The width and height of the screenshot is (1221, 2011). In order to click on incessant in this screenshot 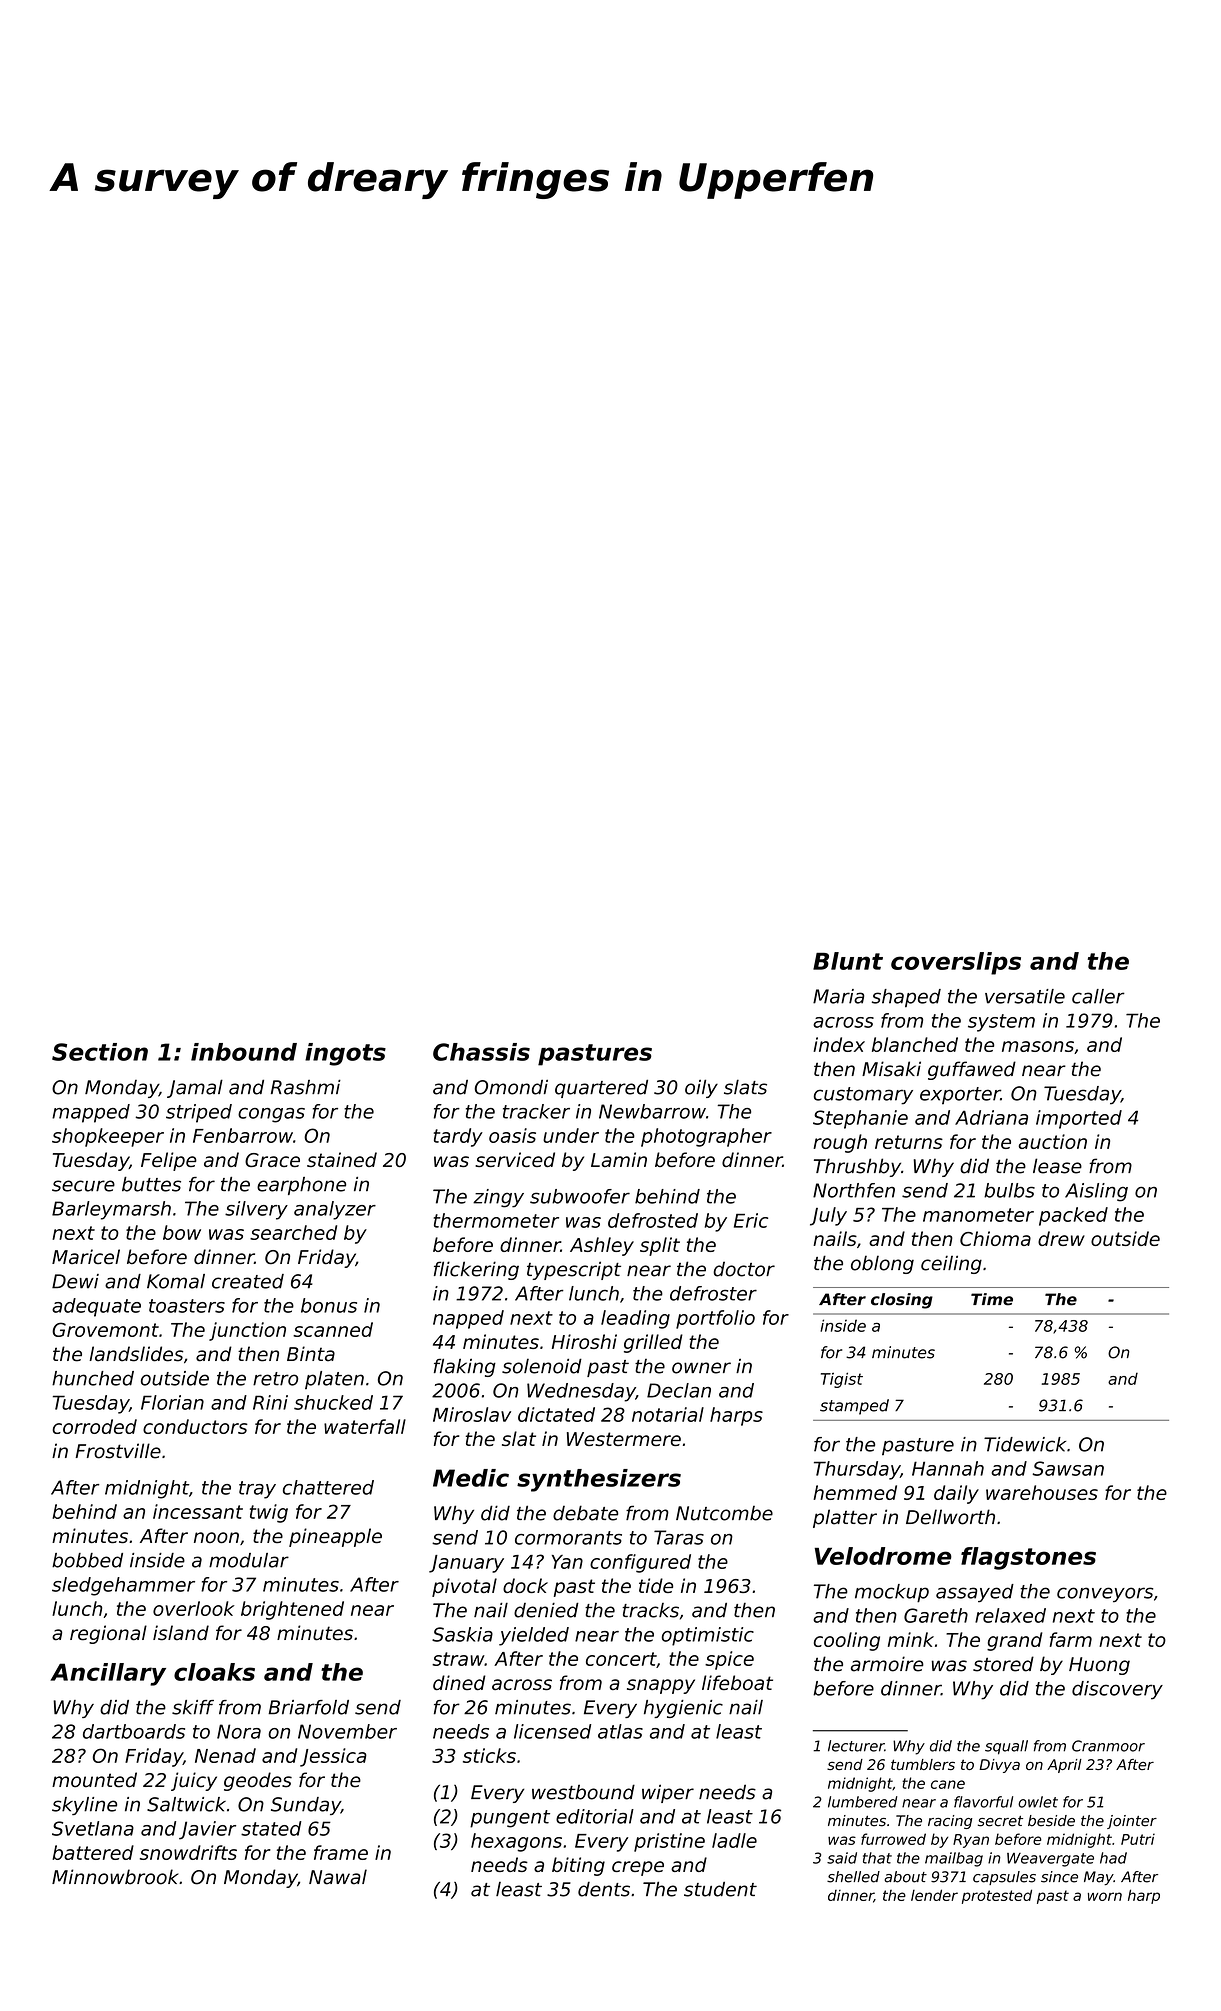, I will do `click(198, 1511)`.
